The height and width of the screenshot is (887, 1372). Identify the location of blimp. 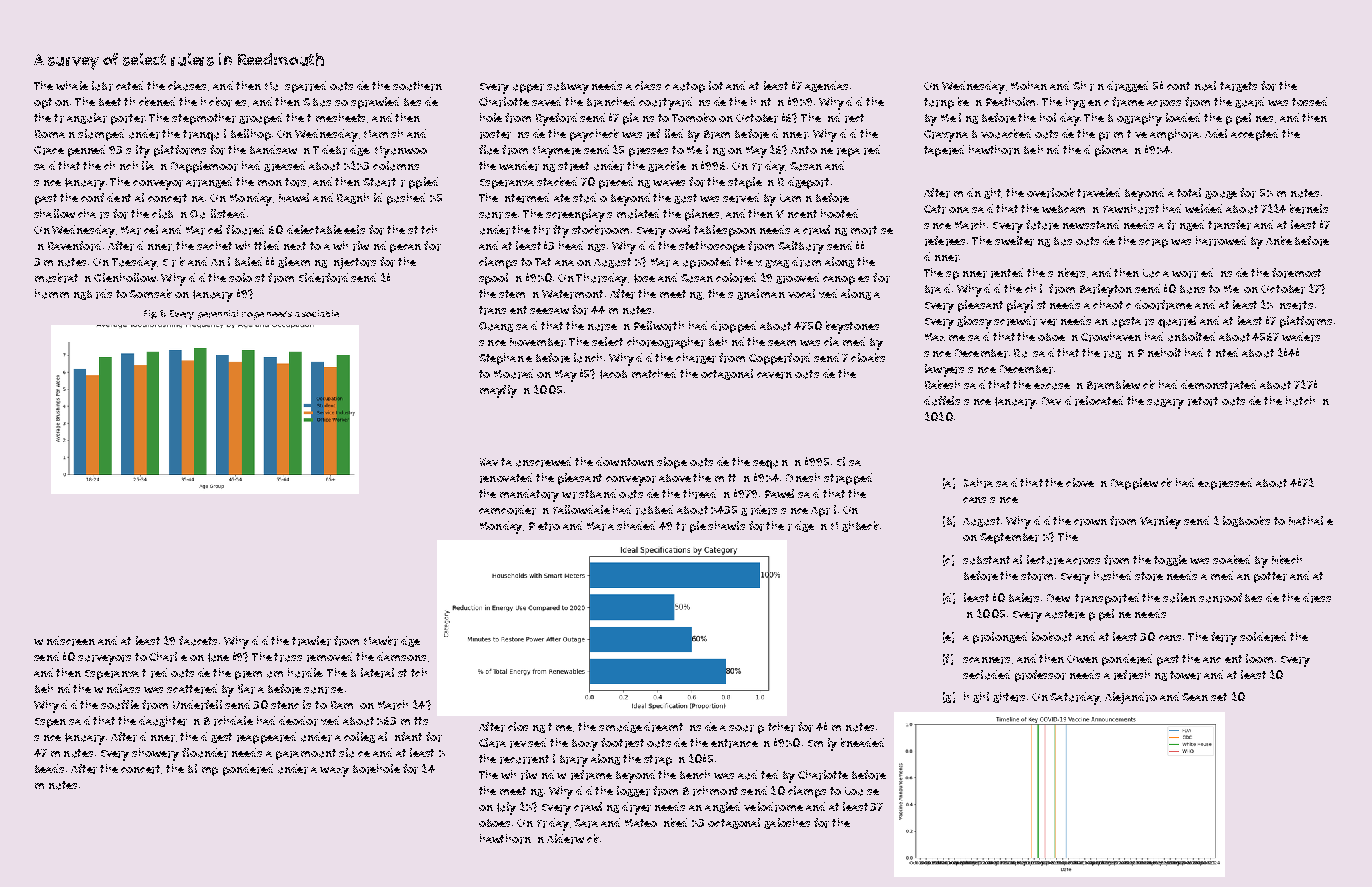
(203, 770).
